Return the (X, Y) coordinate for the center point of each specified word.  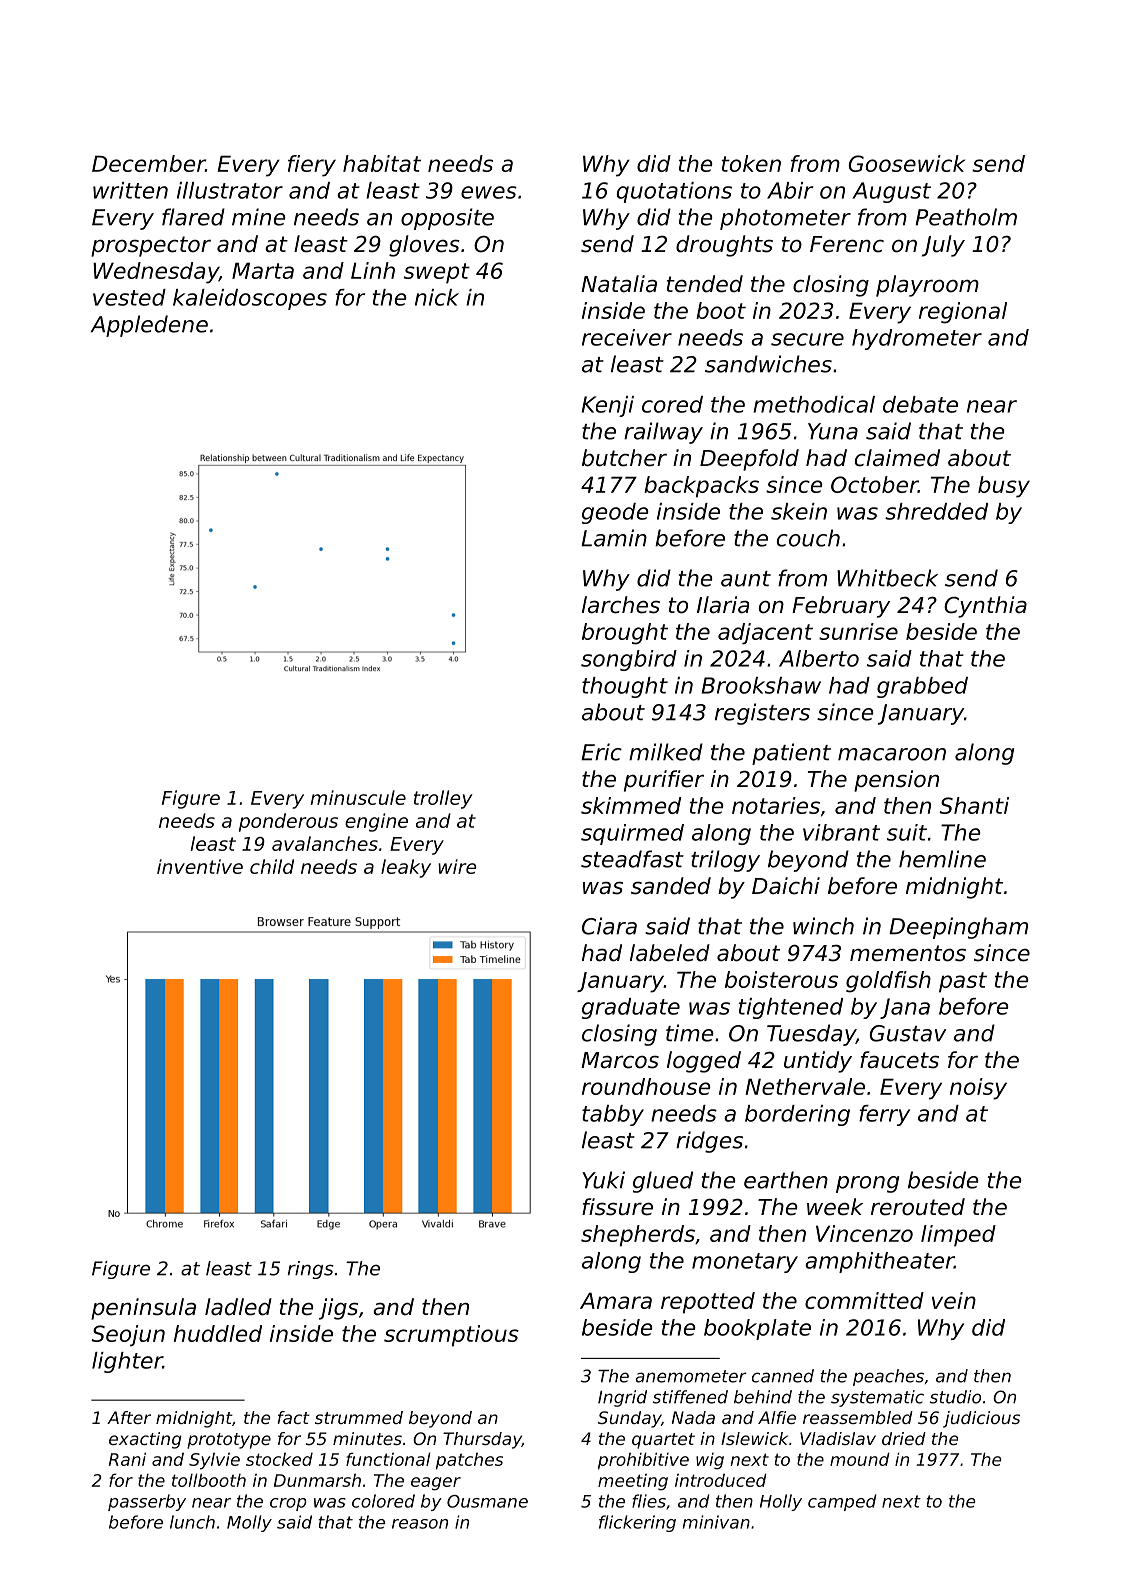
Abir (790, 190)
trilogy (725, 861)
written (130, 190)
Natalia (619, 284)
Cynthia (985, 607)
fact (294, 1417)
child (272, 866)
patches (469, 1461)
